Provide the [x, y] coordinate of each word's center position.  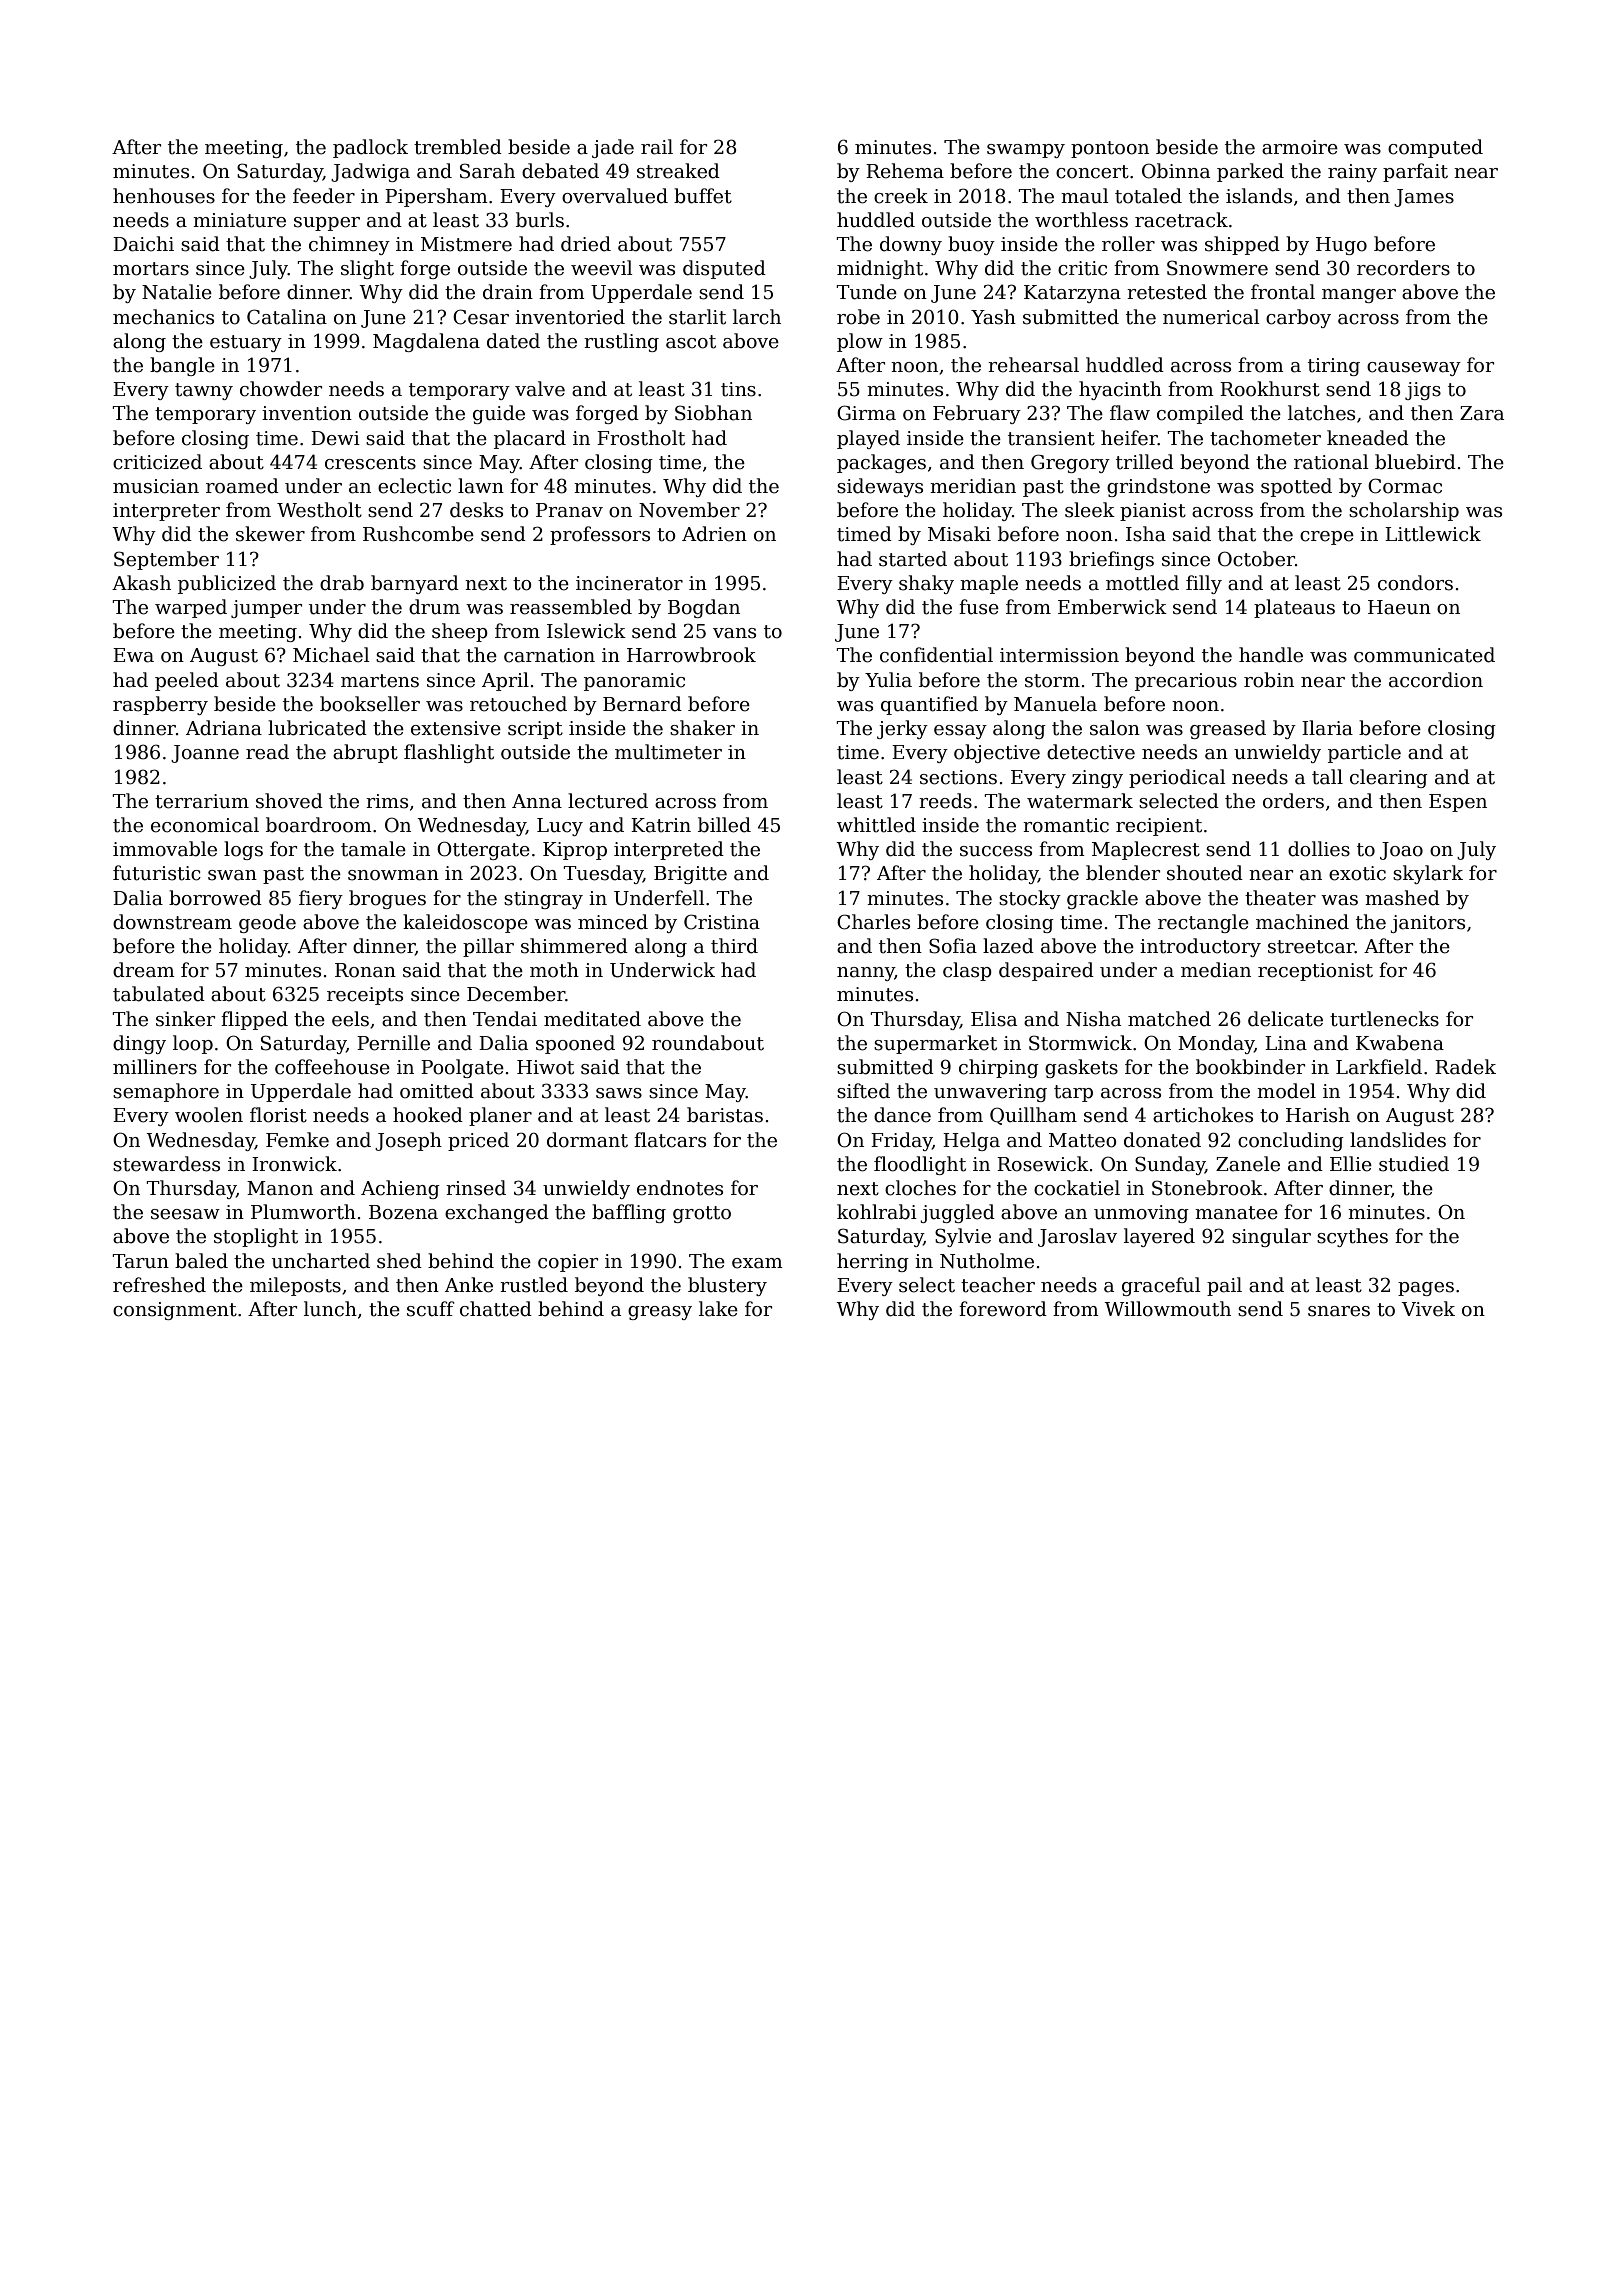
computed [1435, 148]
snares [1339, 1311]
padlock [370, 148]
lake [718, 1309]
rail [657, 147]
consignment [175, 1311]
